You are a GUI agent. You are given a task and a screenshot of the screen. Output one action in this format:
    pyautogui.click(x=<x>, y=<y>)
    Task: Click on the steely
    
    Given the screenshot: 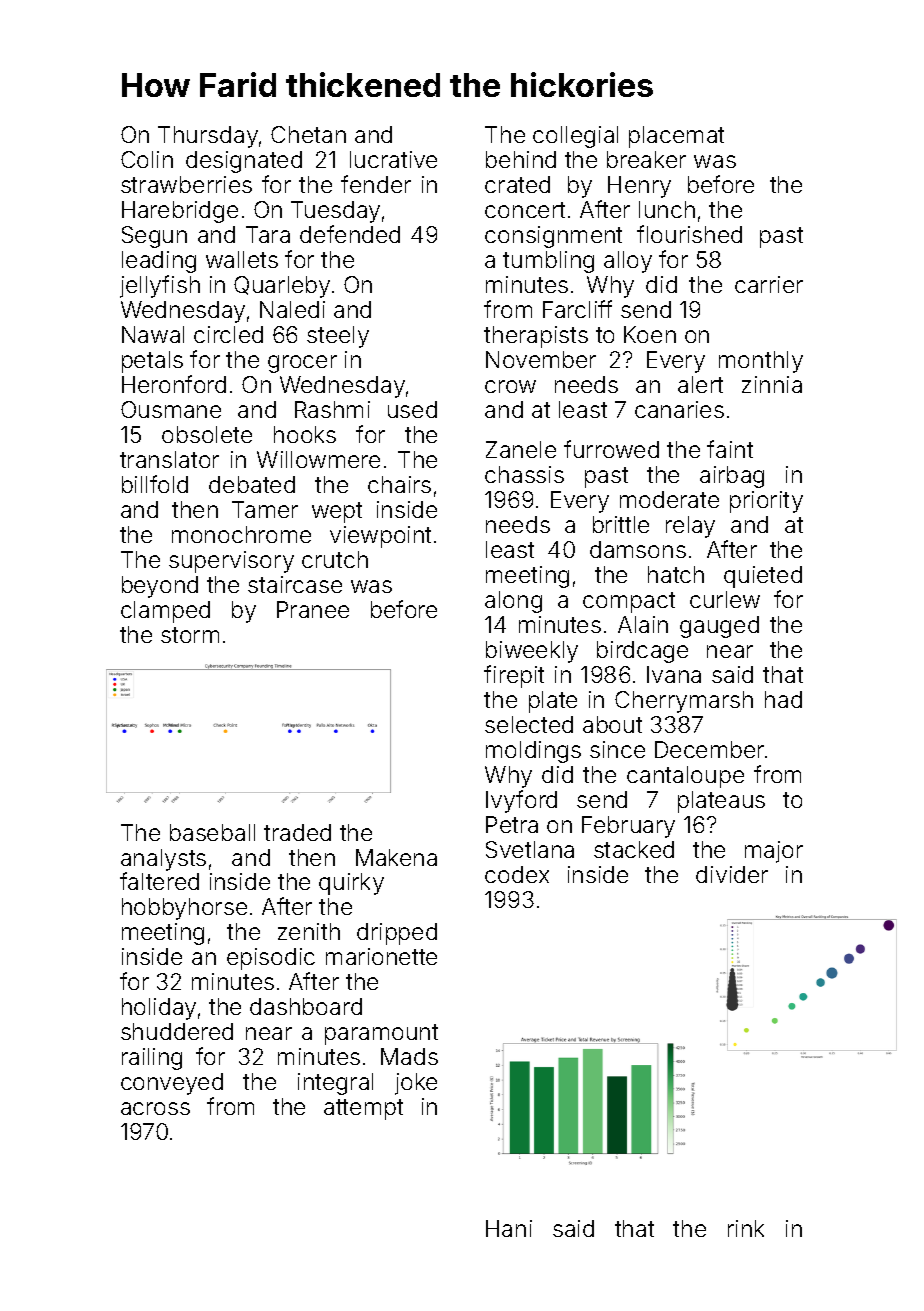 What is the action you would take?
    pyautogui.click(x=338, y=337)
